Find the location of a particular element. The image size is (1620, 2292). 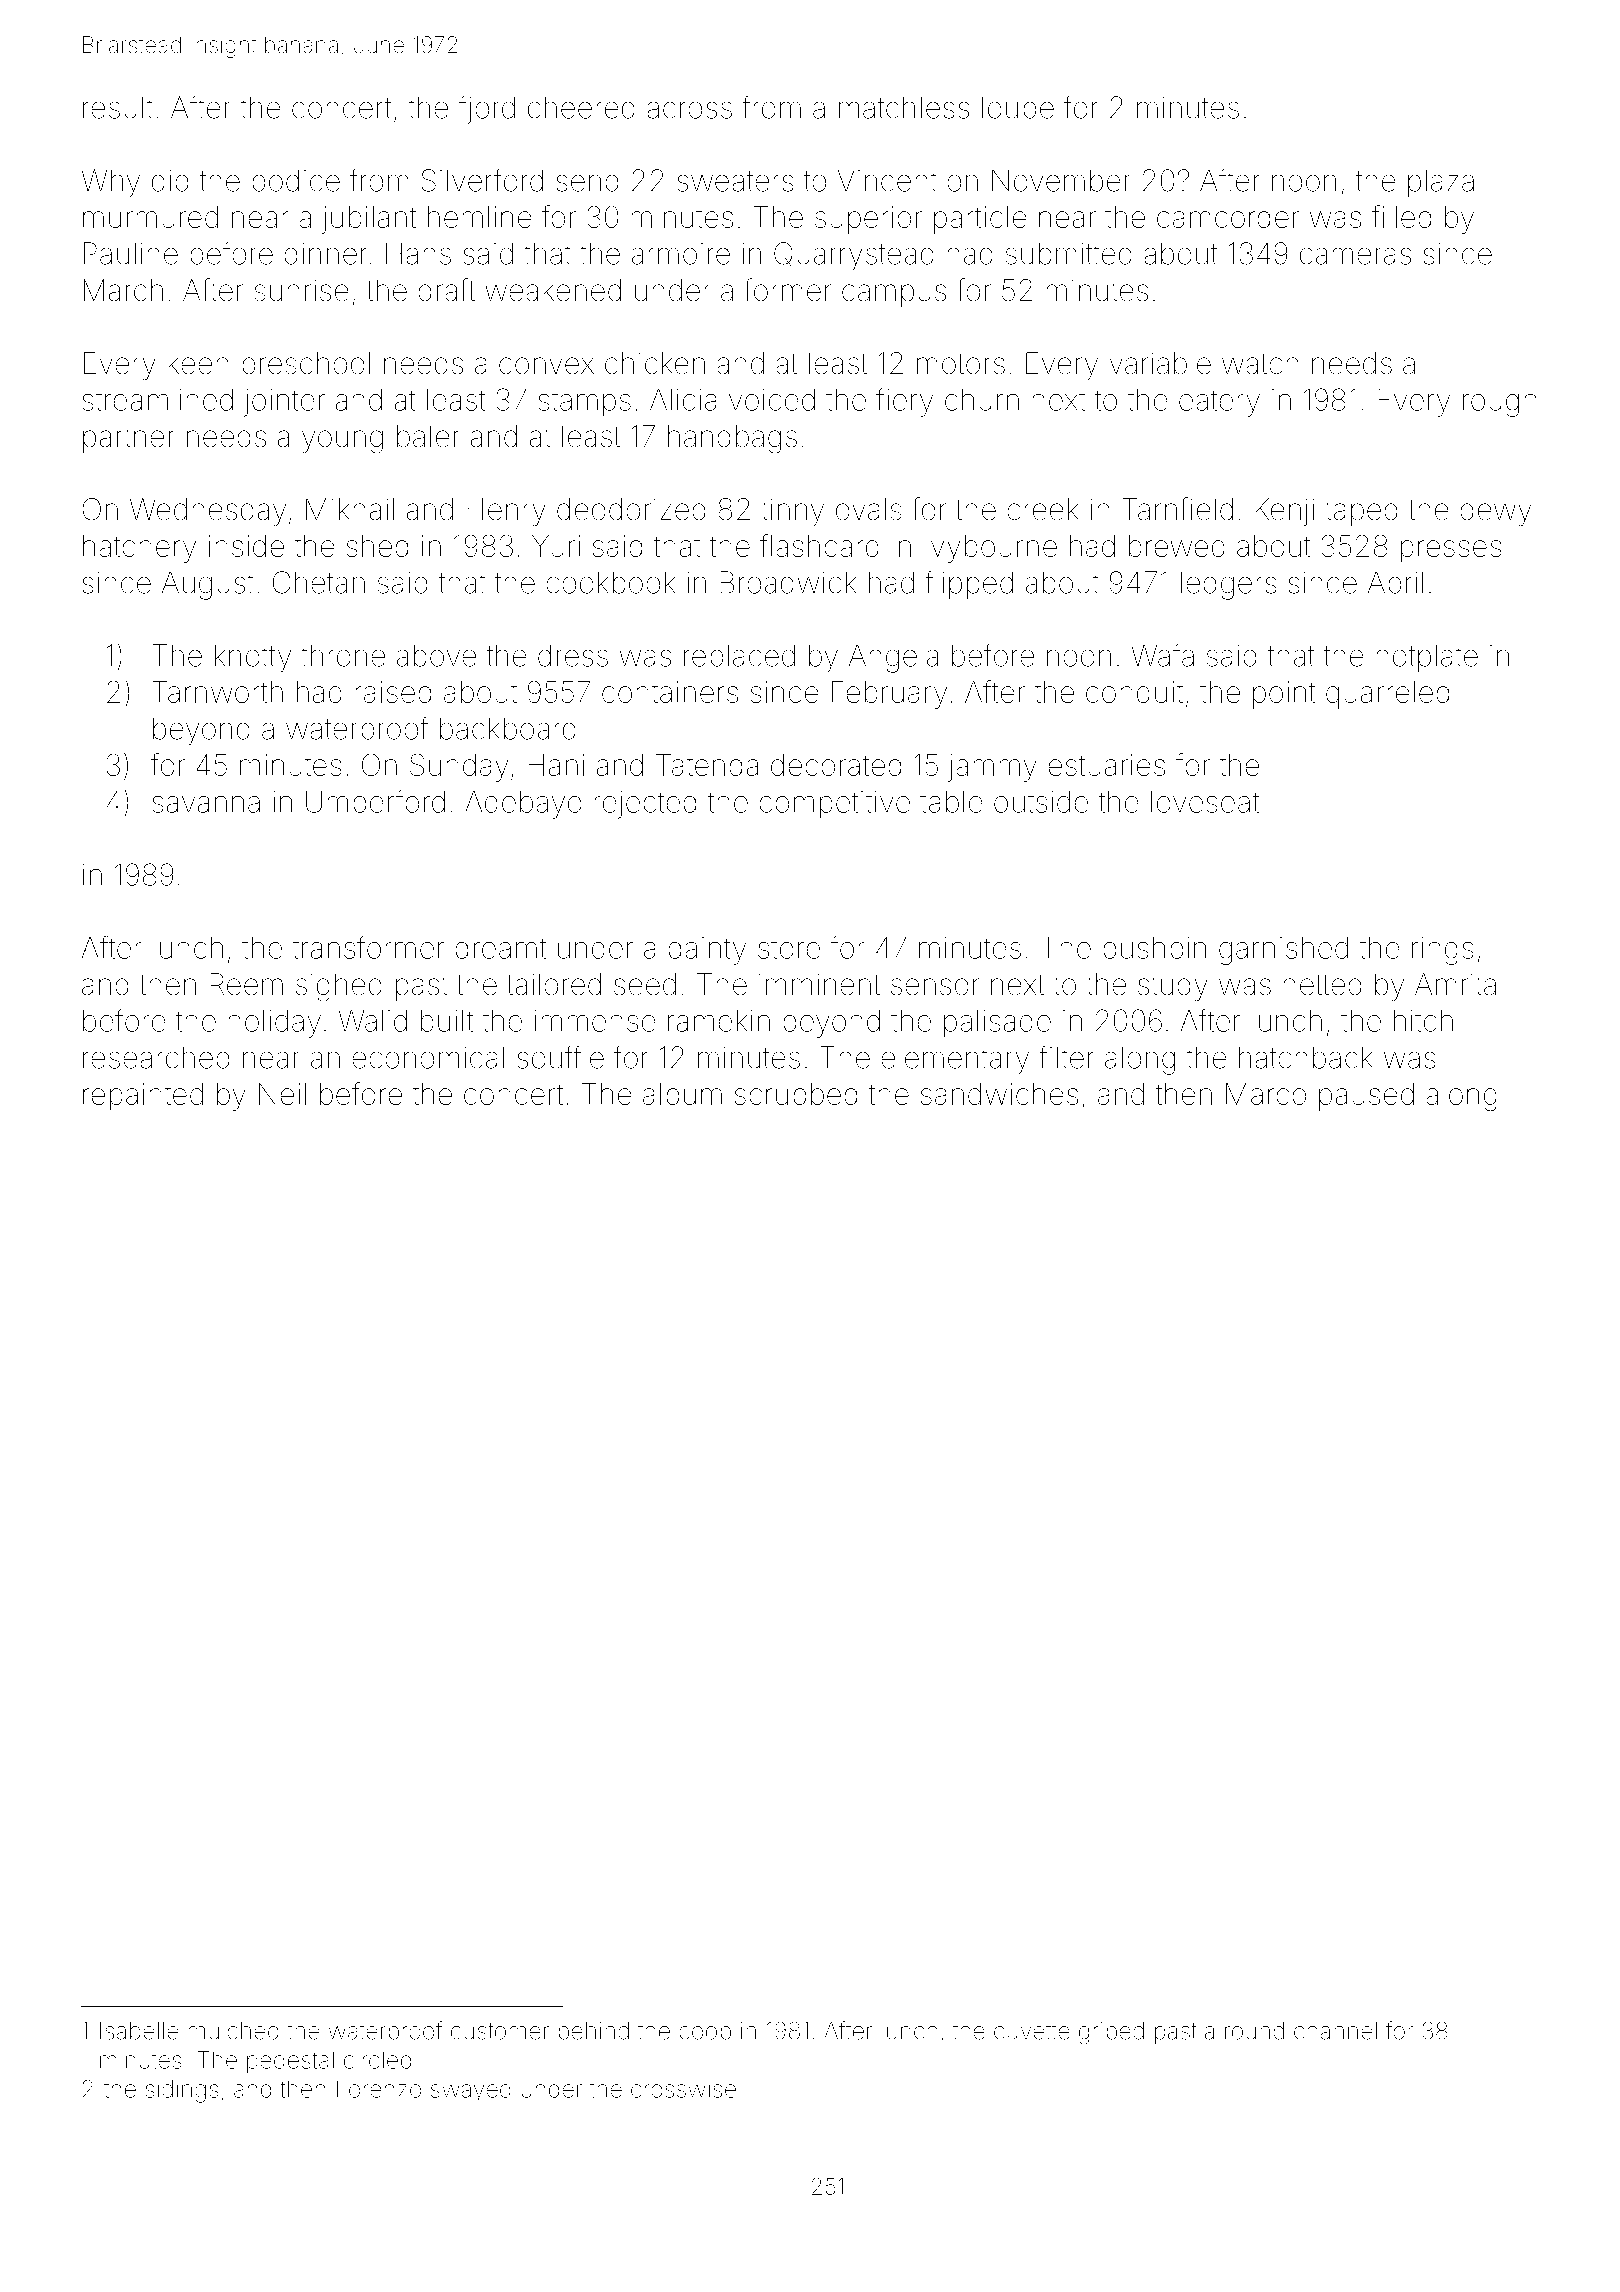

Marco is located at coordinates (1266, 1094).
